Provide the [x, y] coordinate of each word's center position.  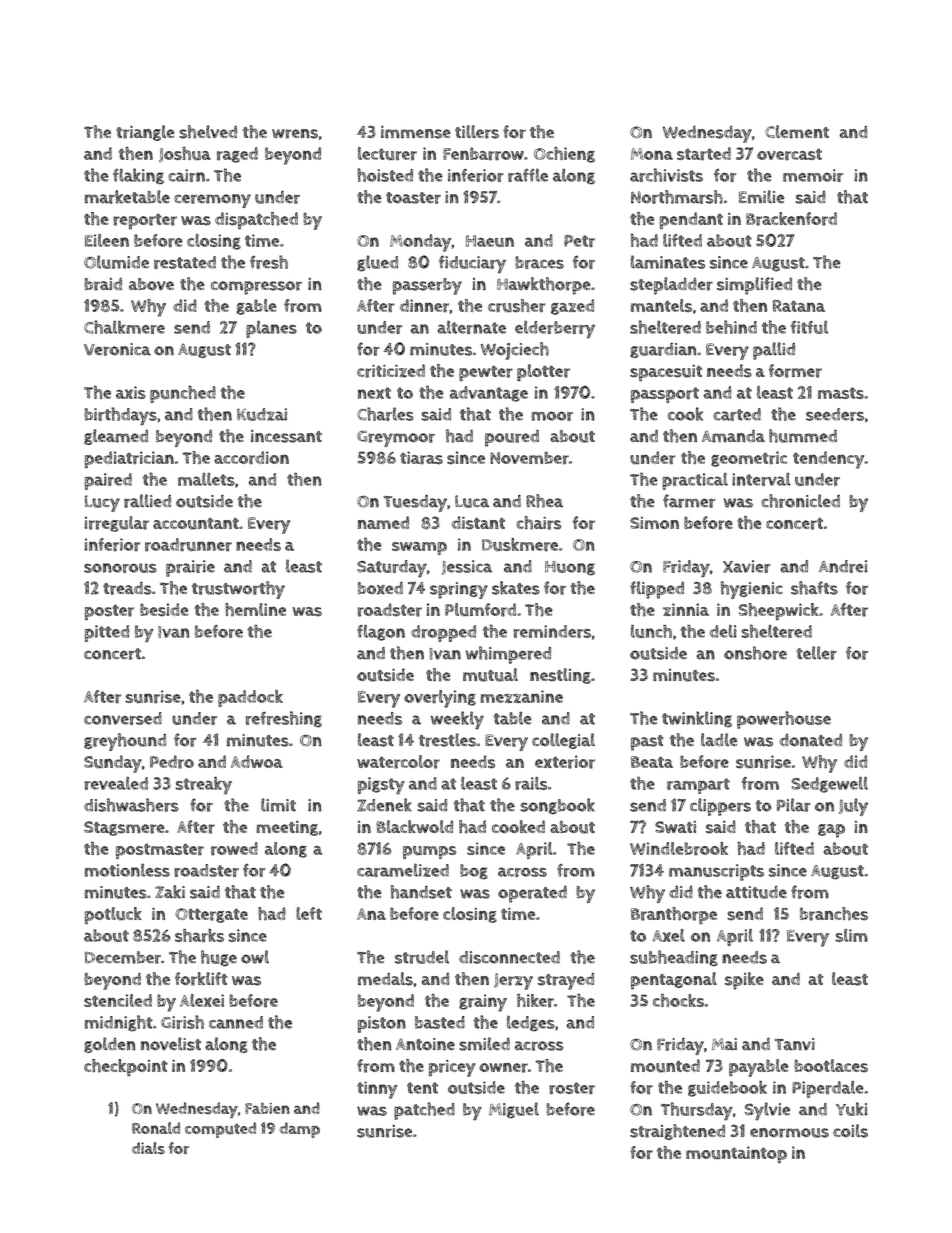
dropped [443, 633]
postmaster [160, 851]
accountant [196, 524]
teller [816, 653]
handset [421, 892]
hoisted [385, 175]
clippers [720, 807]
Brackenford [791, 219]
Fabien [267, 1108]
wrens [295, 134]
